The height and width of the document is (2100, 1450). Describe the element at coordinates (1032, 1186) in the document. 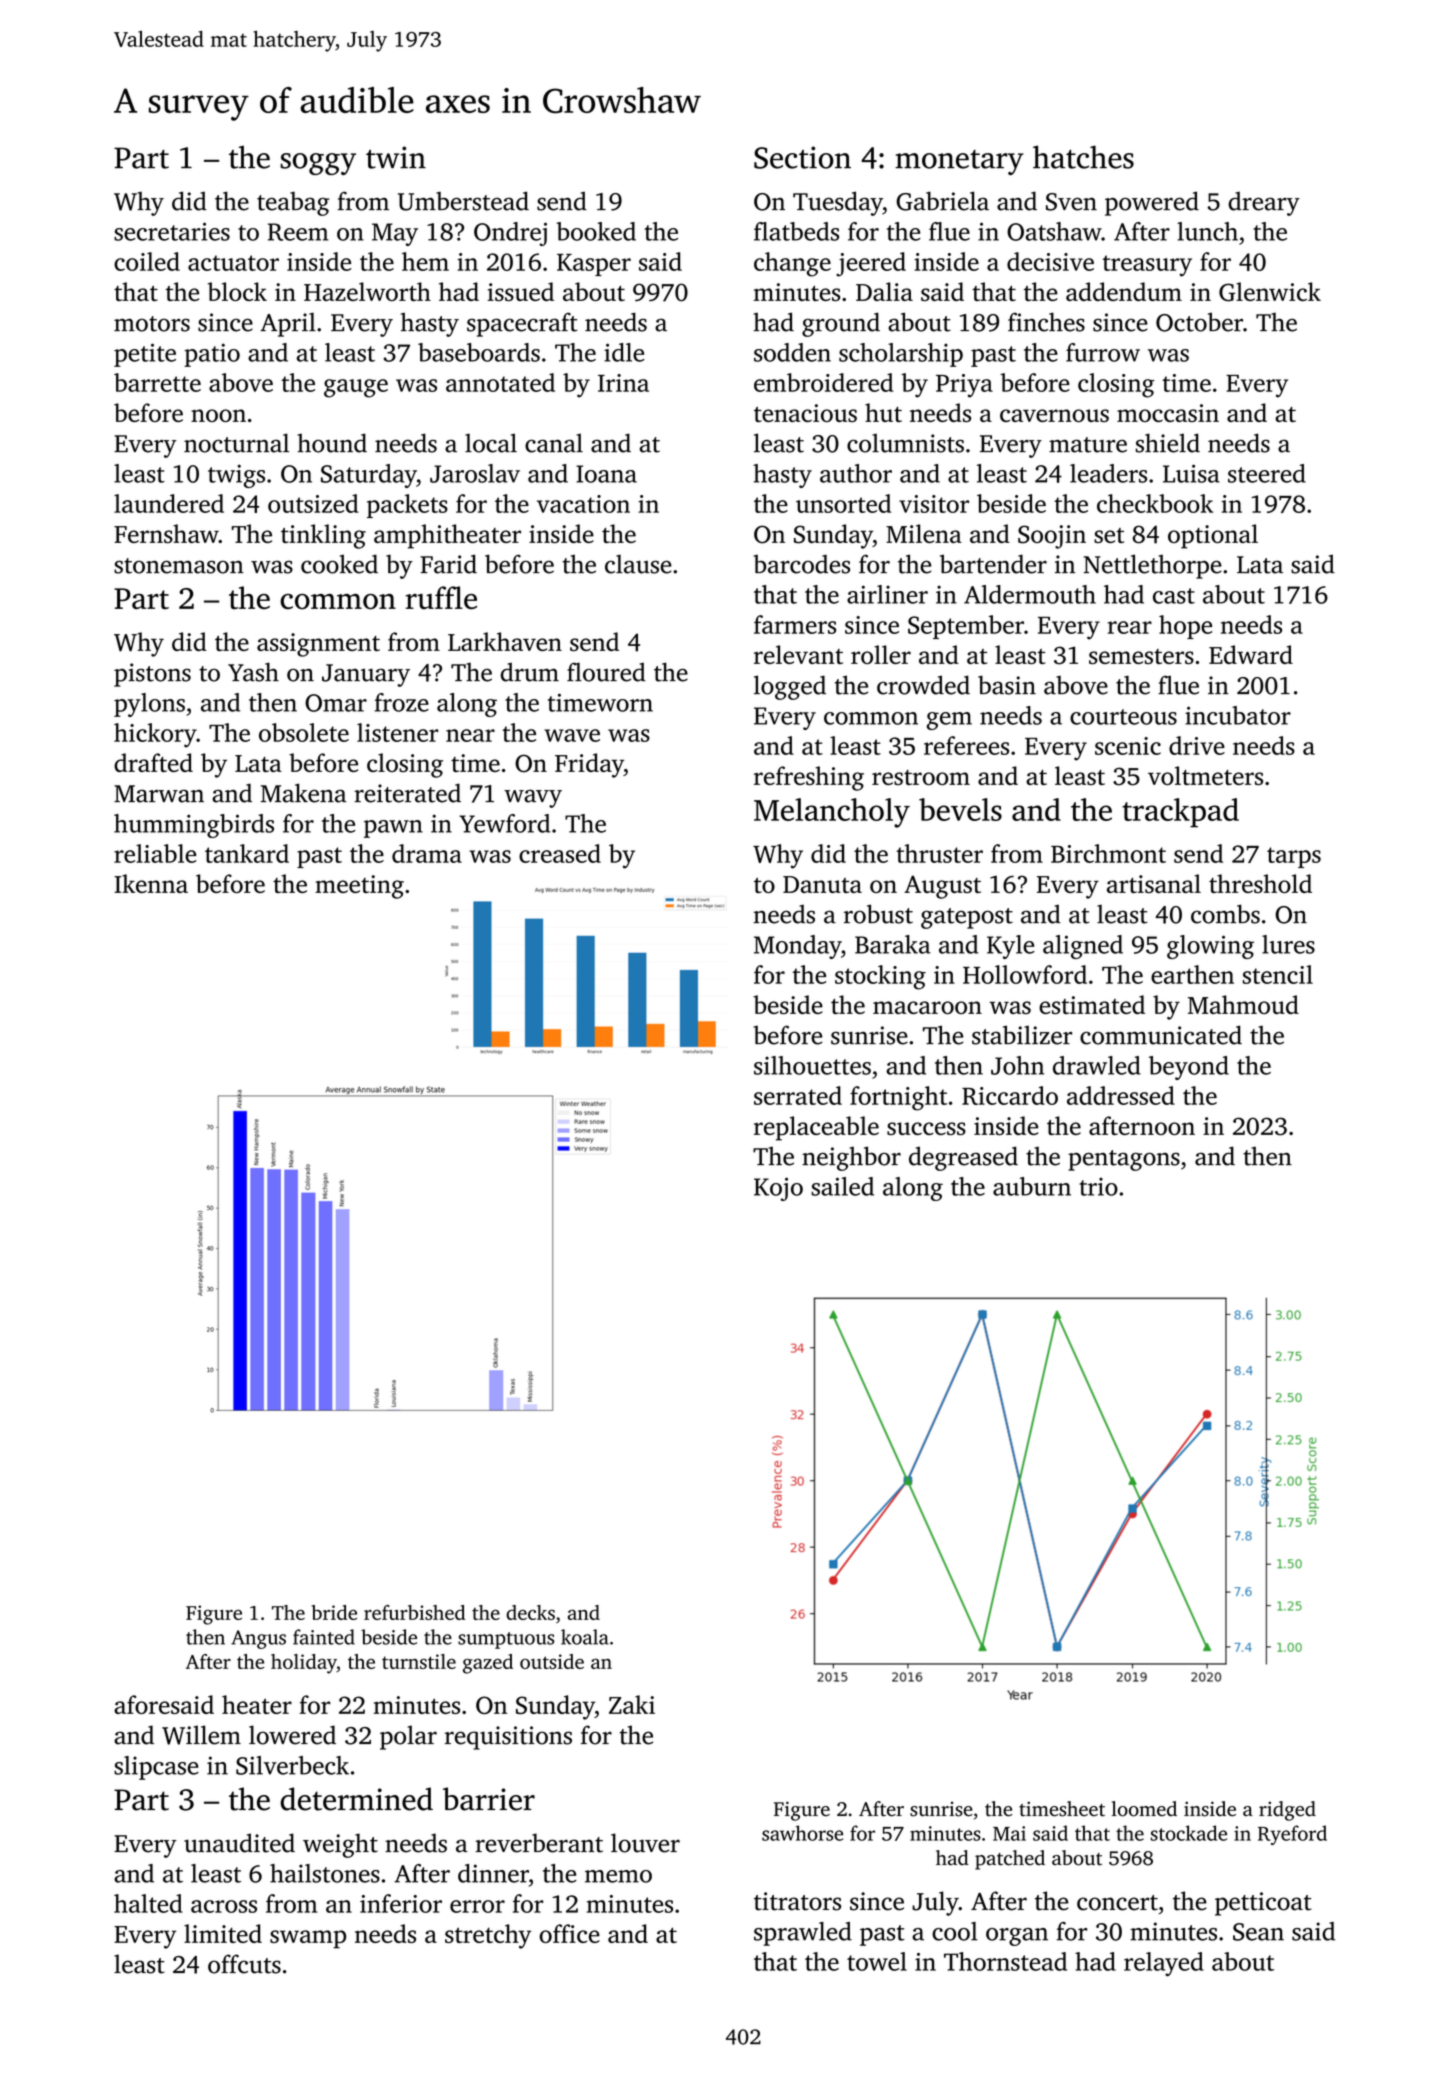

I see `auburn` at that location.
